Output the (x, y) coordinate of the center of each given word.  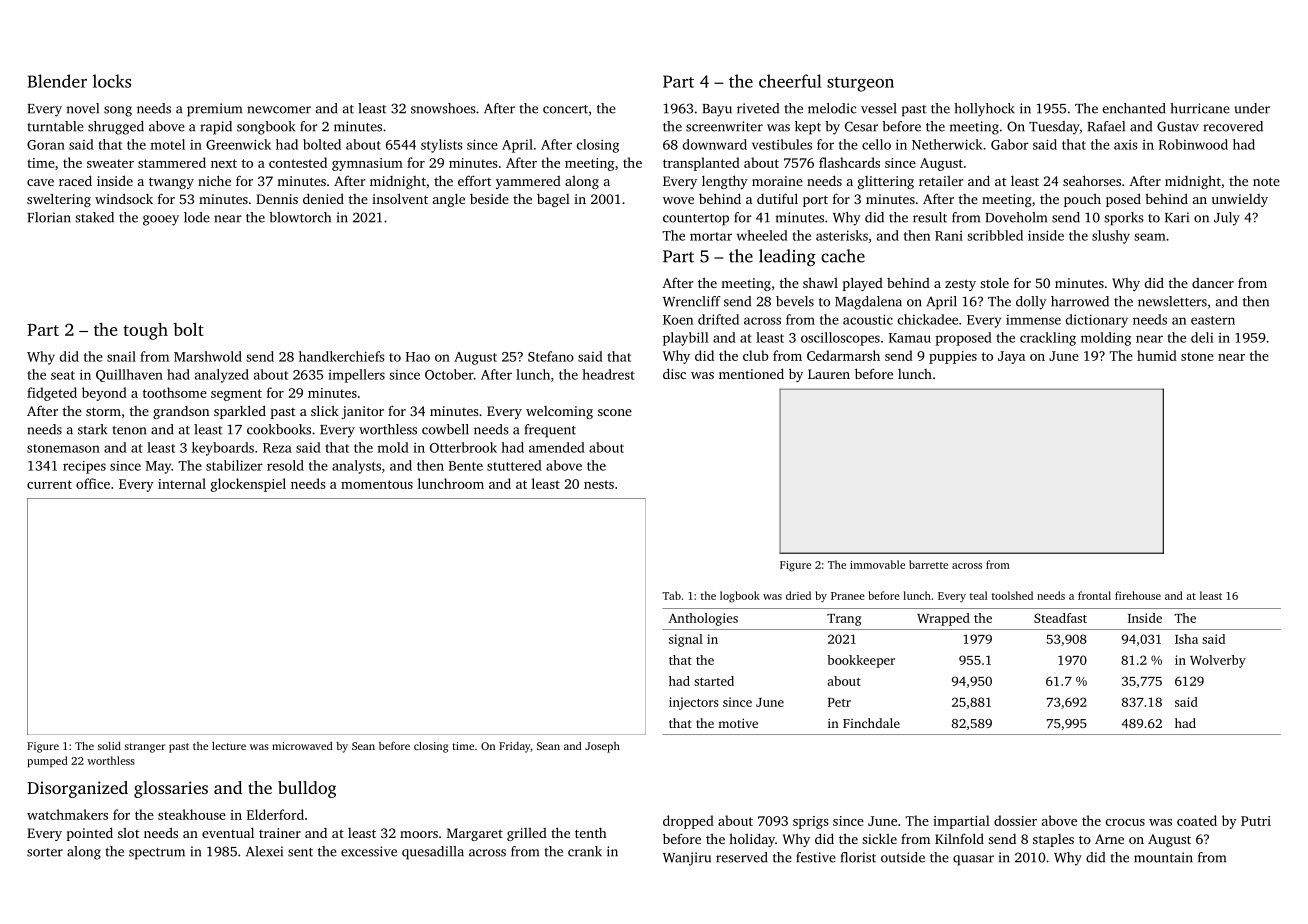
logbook (740, 597)
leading (787, 258)
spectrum (157, 854)
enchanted (1134, 108)
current (49, 484)
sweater (110, 163)
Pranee (848, 596)
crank (585, 851)
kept (808, 128)
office (93, 483)
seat (63, 375)
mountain (1163, 857)
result (930, 217)
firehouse (1138, 595)
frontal (1094, 595)
